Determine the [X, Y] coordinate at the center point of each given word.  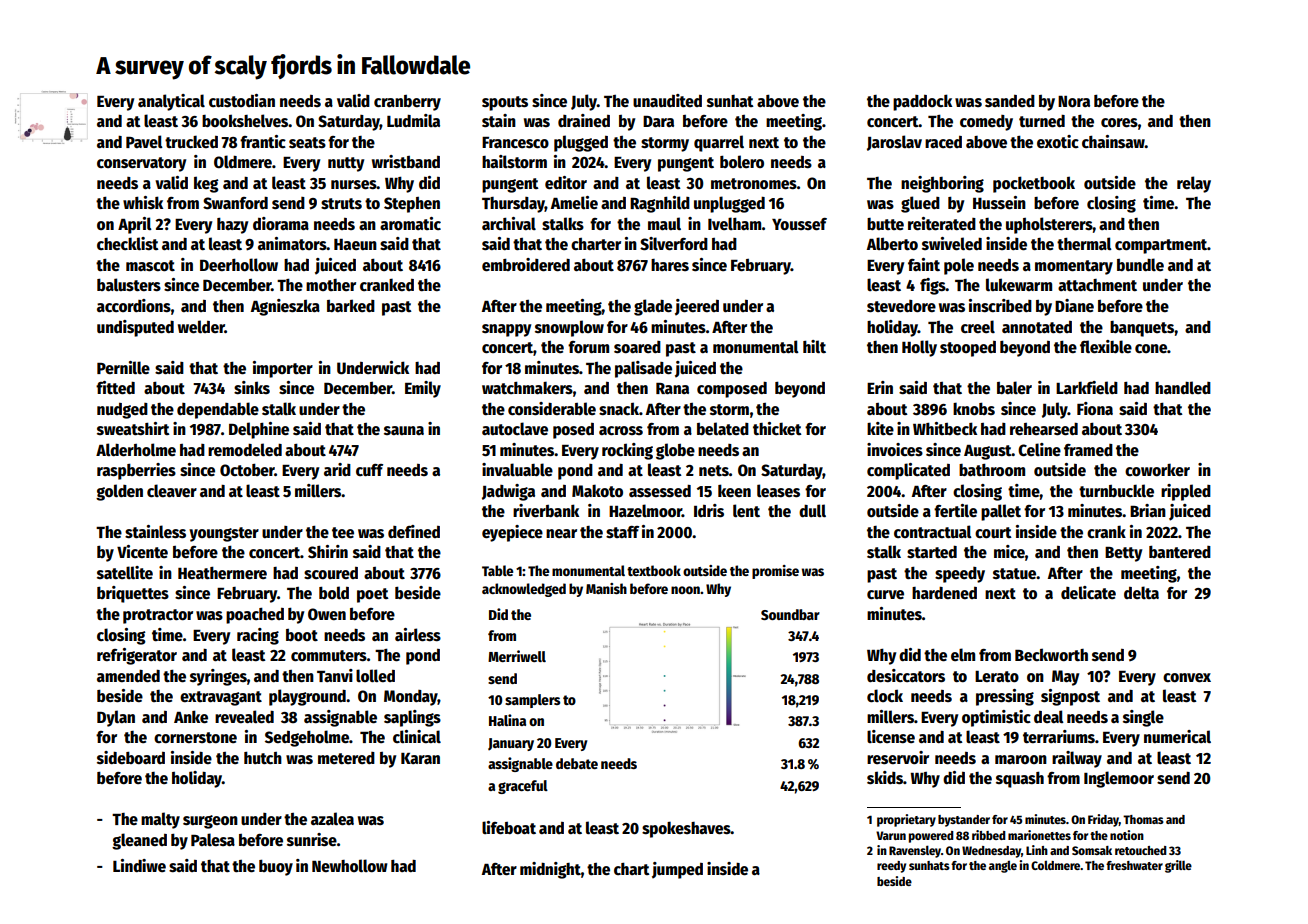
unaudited [667, 100]
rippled [1186, 492]
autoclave [515, 429]
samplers [532, 701]
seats [307, 143]
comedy [986, 123]
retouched [1141, 850]
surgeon [210, 822]
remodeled [245, 450]
